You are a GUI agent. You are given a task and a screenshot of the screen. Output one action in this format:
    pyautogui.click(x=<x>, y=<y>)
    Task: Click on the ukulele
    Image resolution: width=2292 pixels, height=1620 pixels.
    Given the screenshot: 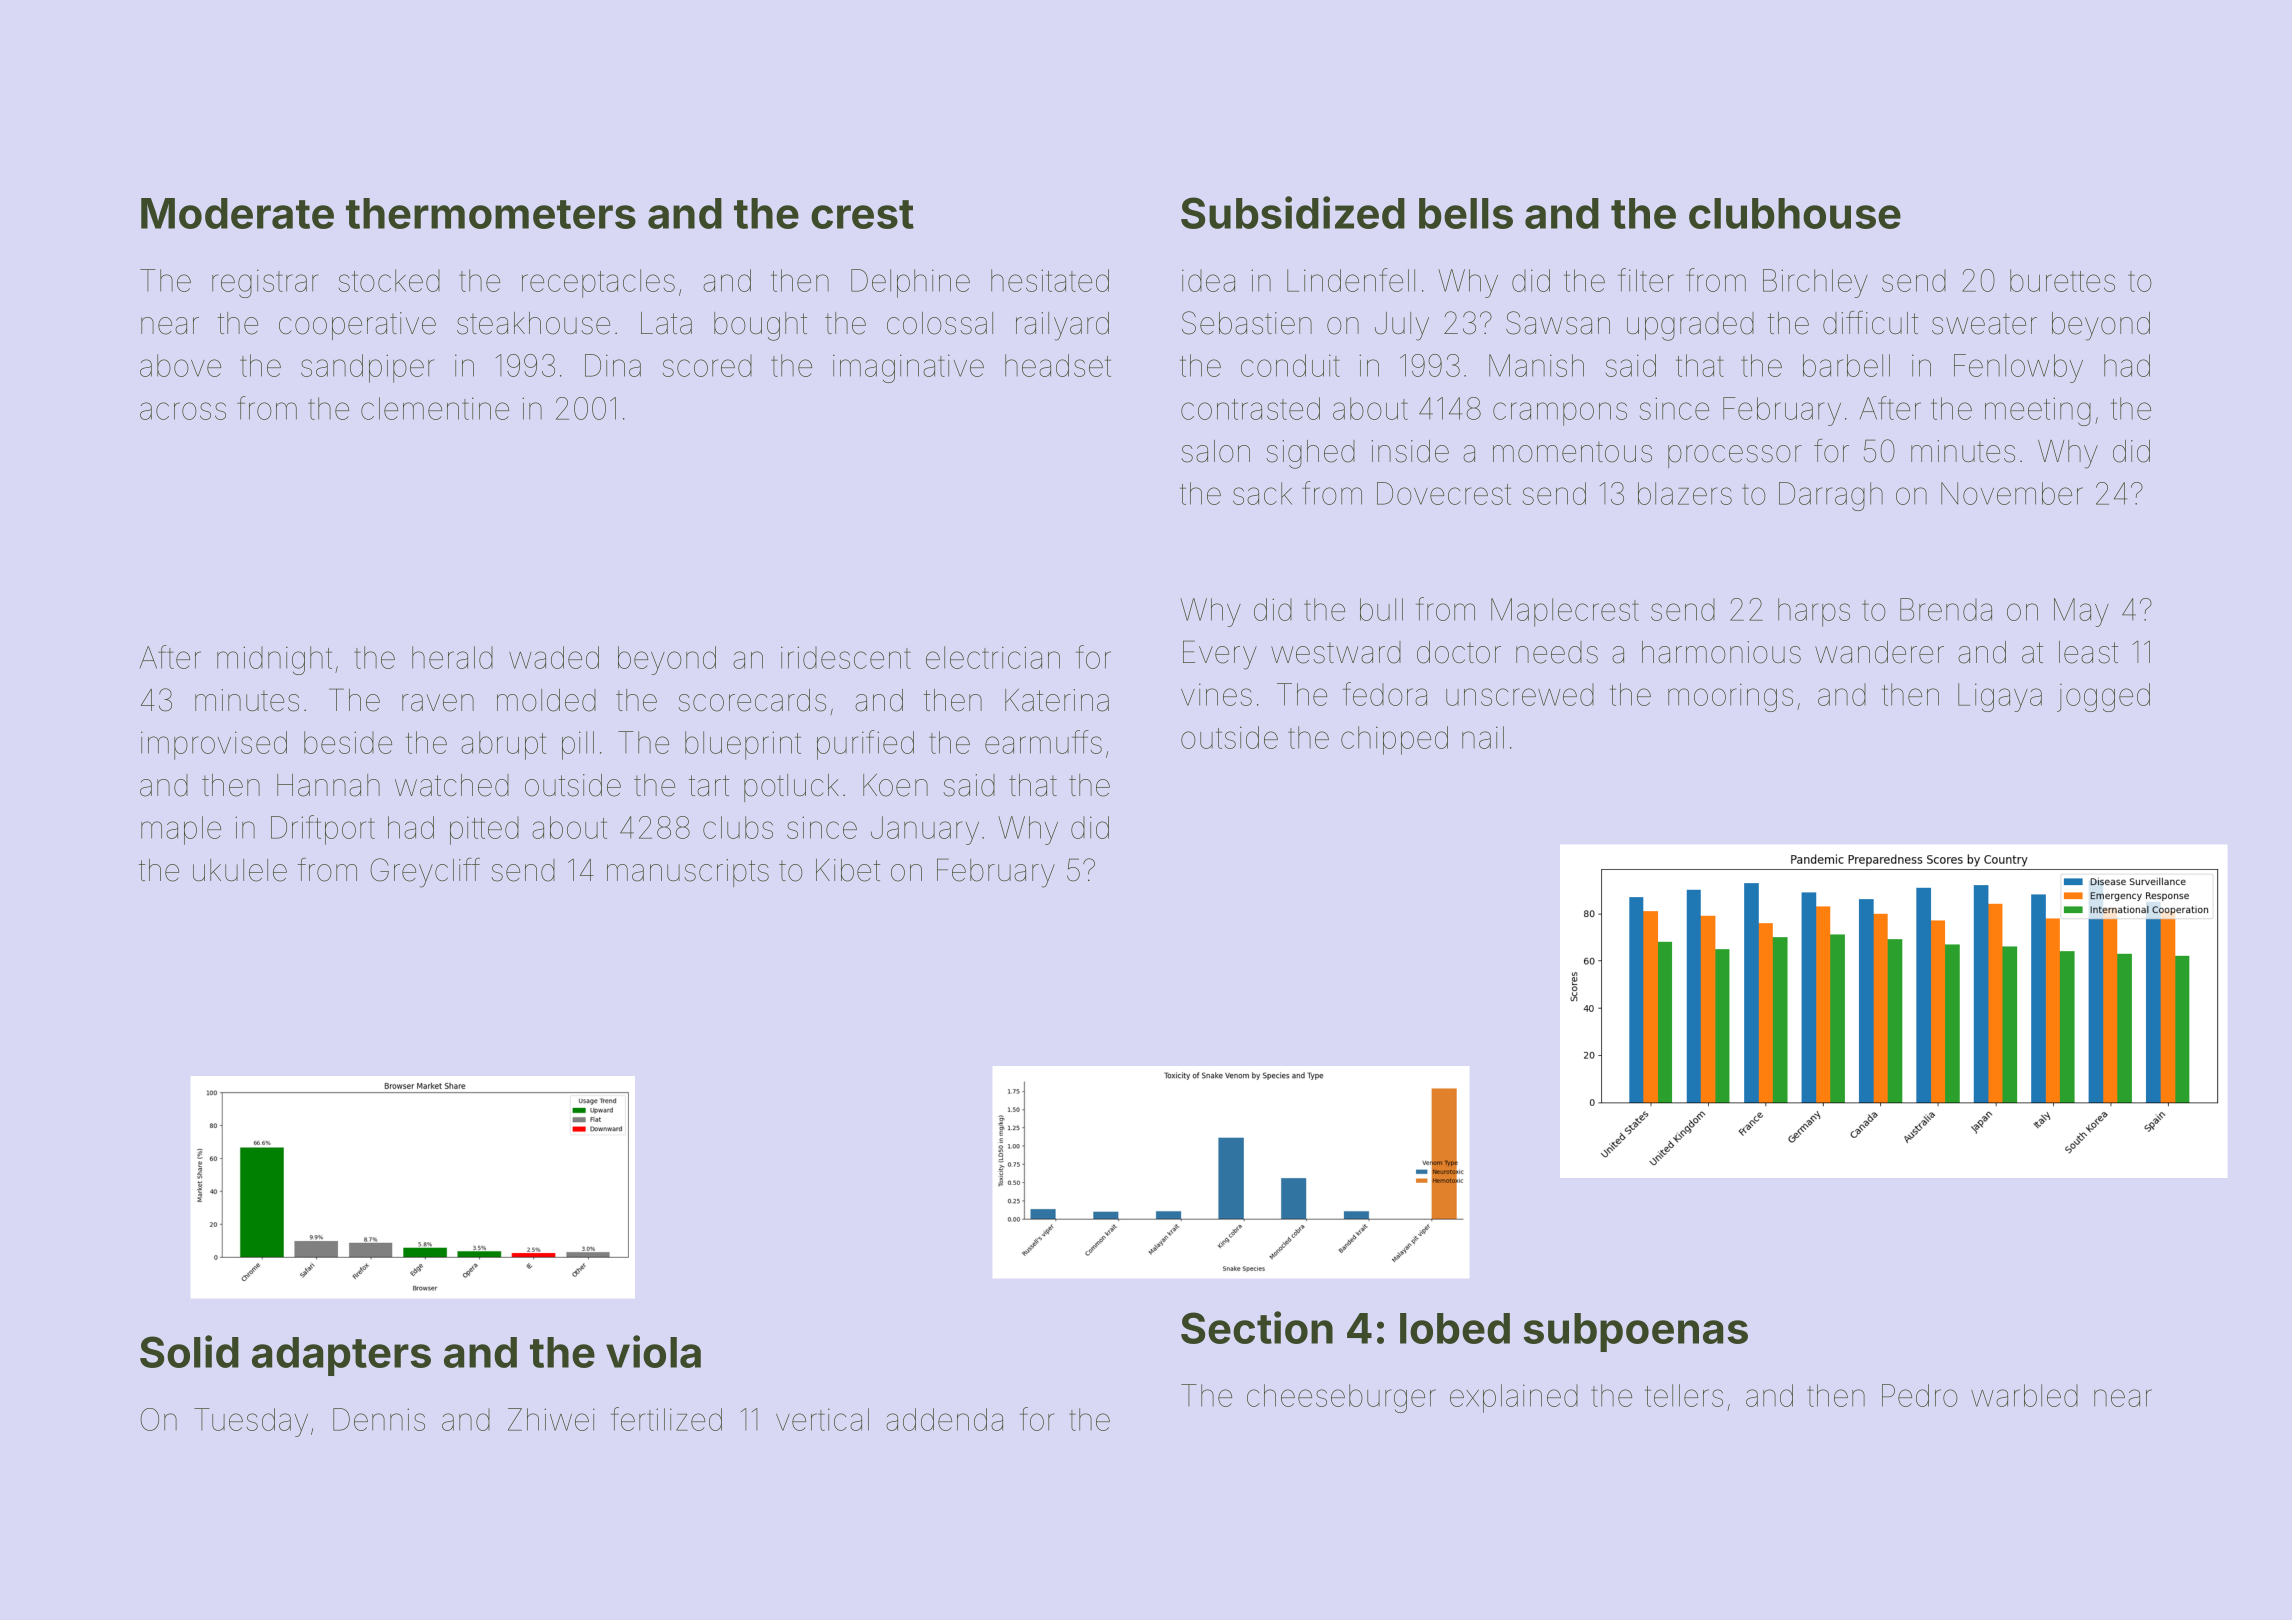 What is the action you would take?
    pyautogui.click(x=240, y=870)
